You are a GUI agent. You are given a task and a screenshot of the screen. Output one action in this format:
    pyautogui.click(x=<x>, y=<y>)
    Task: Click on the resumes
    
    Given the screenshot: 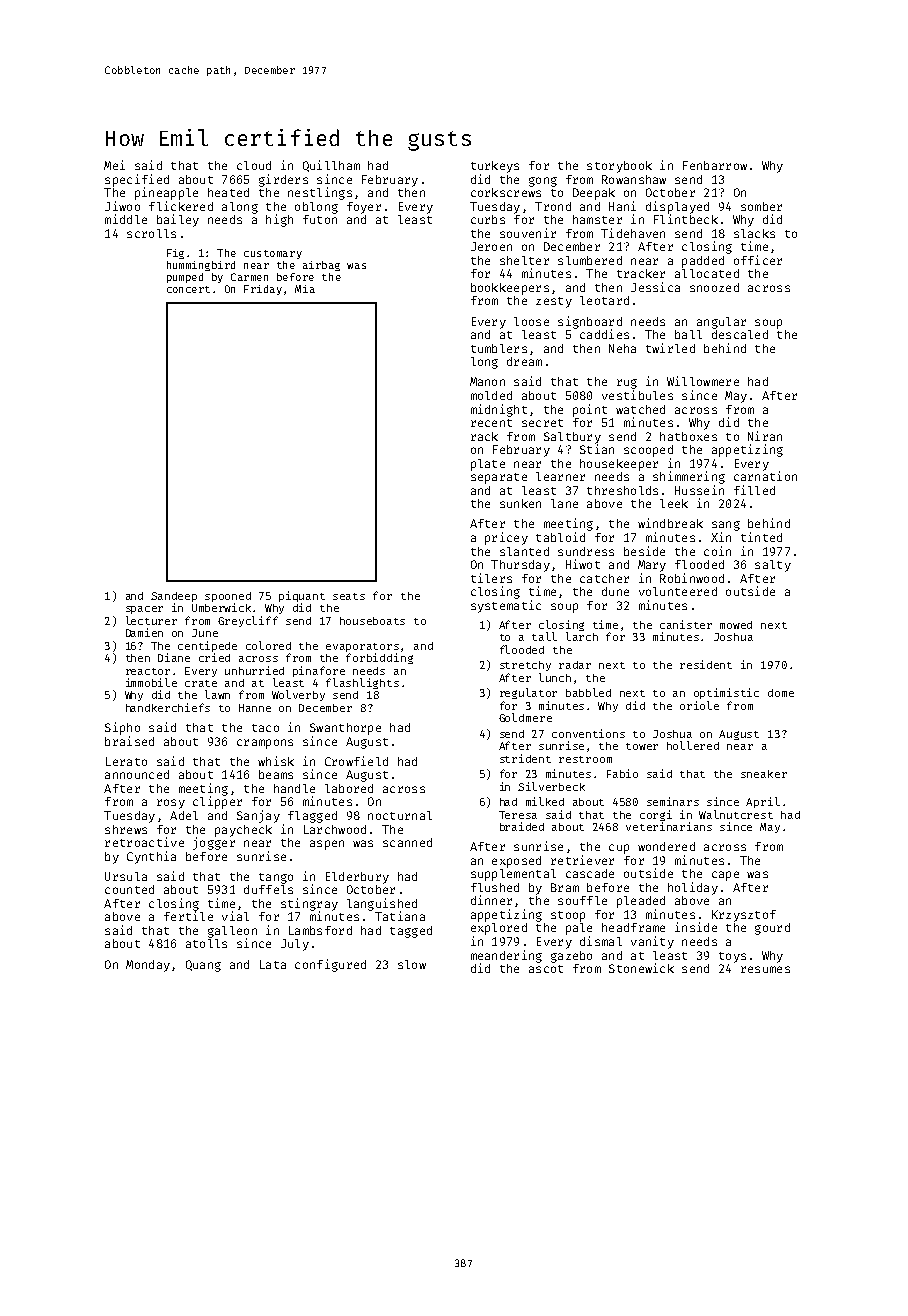 What is the action you would take?
    pyautogui.click(x=765, y=969)
